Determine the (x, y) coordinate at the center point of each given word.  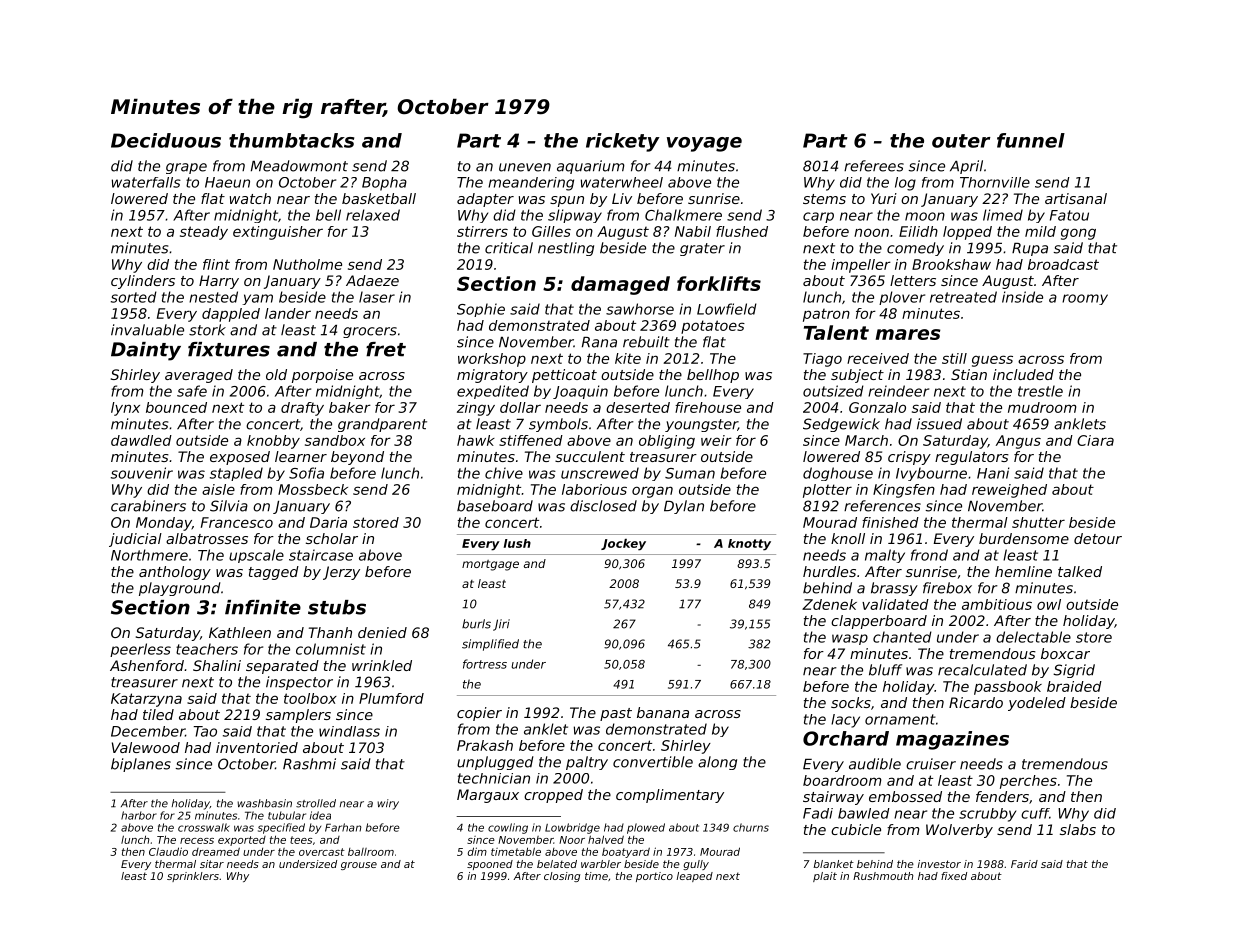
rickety (623, 142)
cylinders (143, 282)
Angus (1018, 442)
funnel (1031, 140)
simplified (490, 645)
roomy (1085, 299)
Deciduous (166, 140)
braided (1074, 686)
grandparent (382, 425)
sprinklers (193, 877)
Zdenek (829, 604)
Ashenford (147, 665)
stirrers (482, 231)
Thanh (330, 632)
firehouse (708, 407)
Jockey (623, 545)
